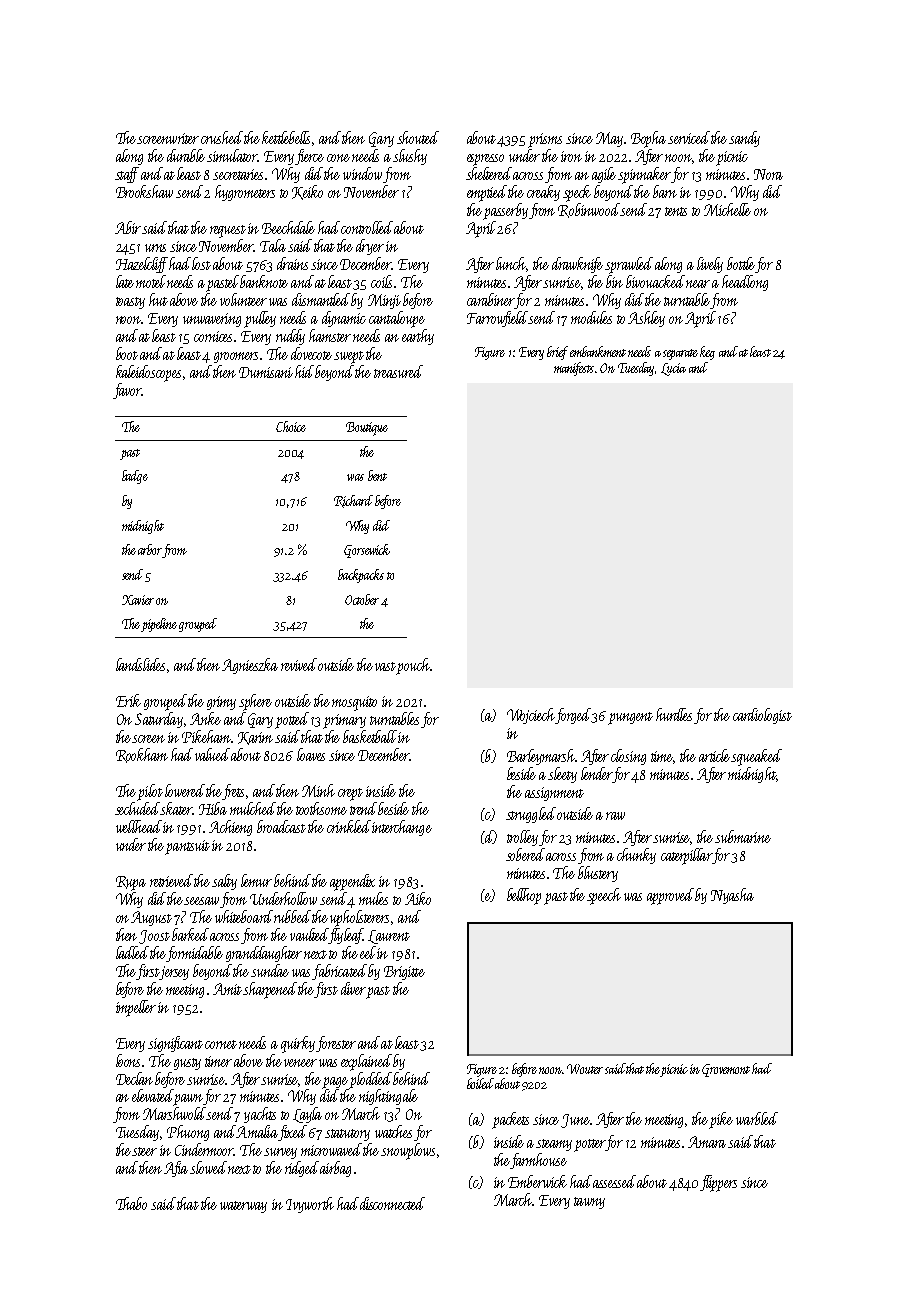  I want to click on prisms, so click(545, 140).
